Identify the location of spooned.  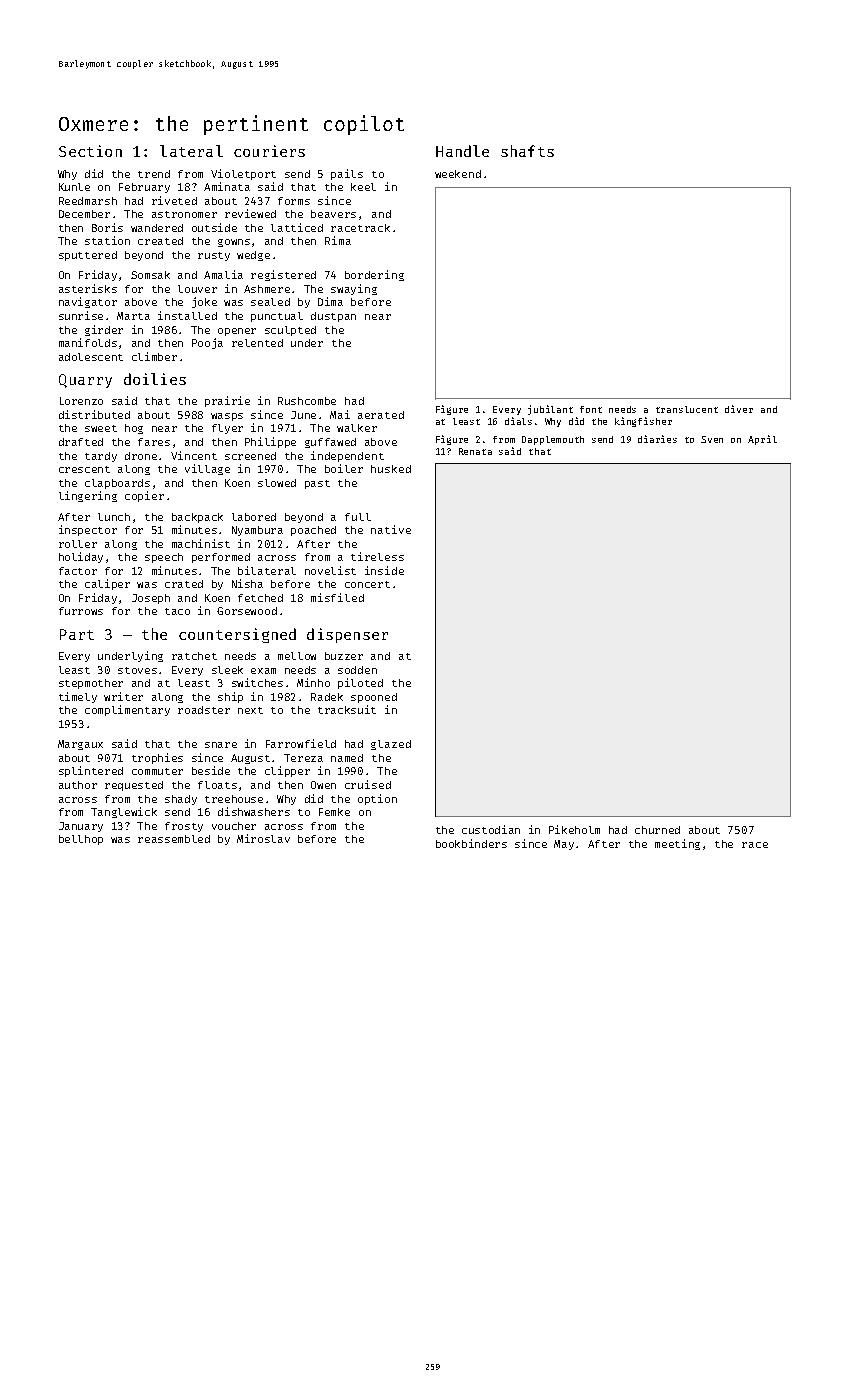
(374, 698).
